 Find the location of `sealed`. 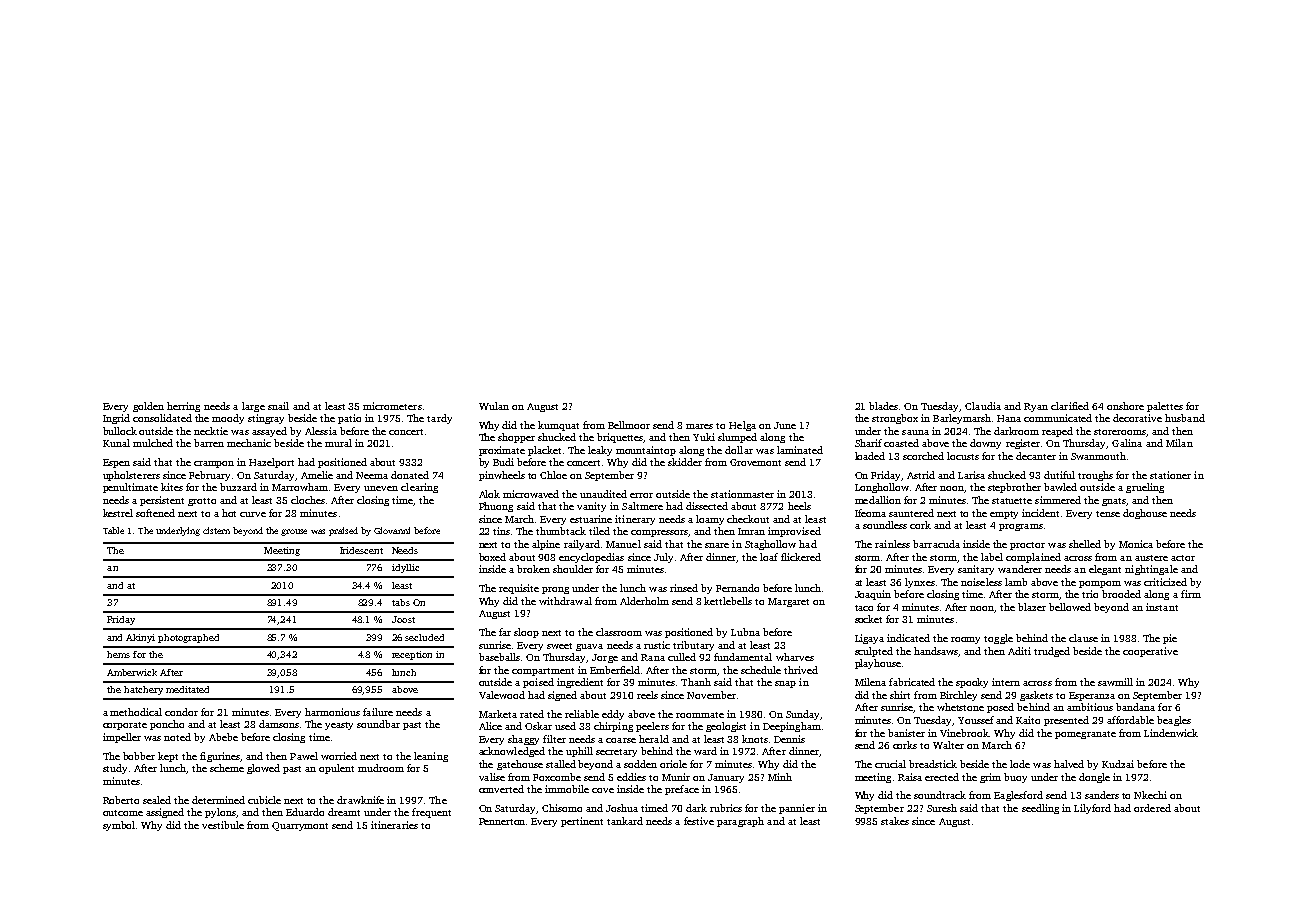

sealed is located at coordinates (157, 800).
